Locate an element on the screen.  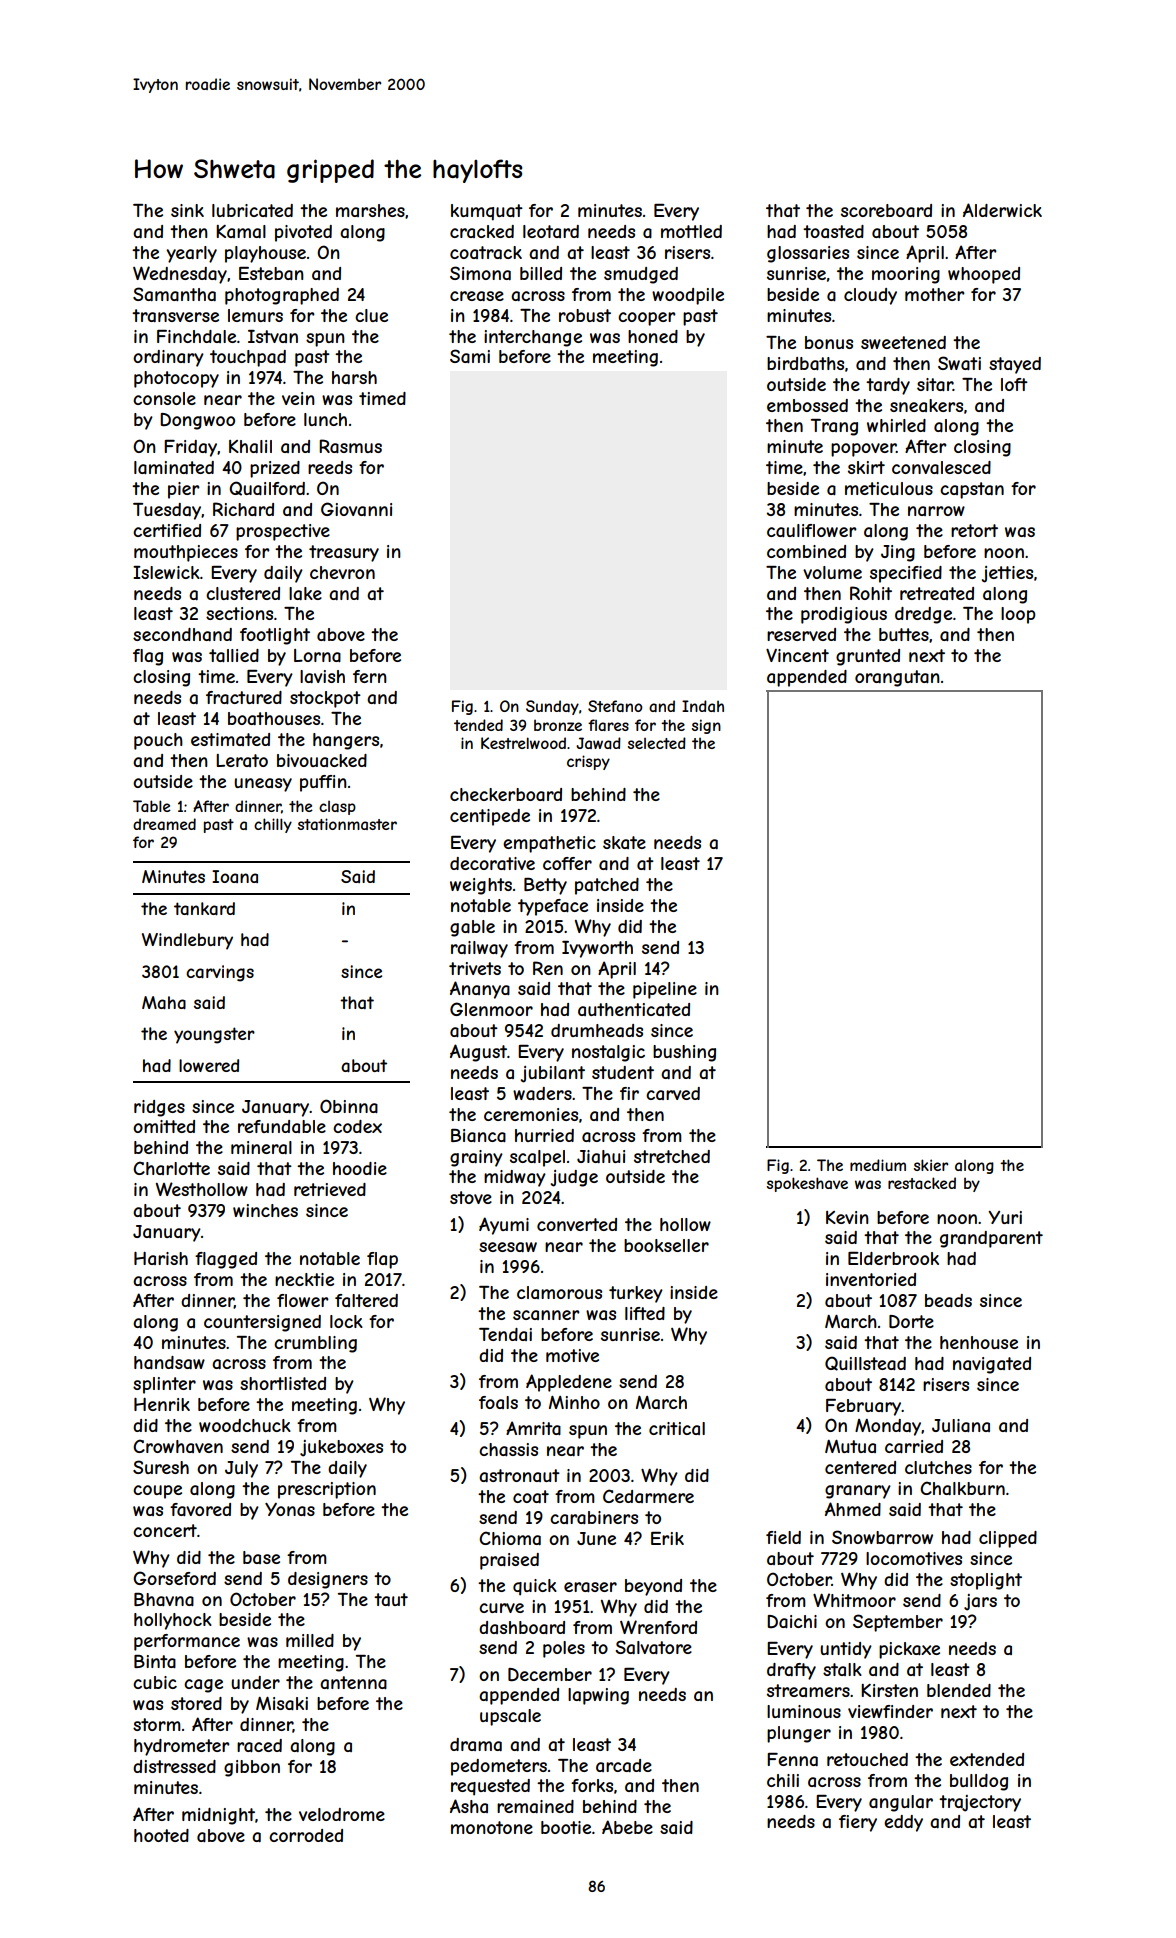
ordinary is located at coordinates (168, 358).
